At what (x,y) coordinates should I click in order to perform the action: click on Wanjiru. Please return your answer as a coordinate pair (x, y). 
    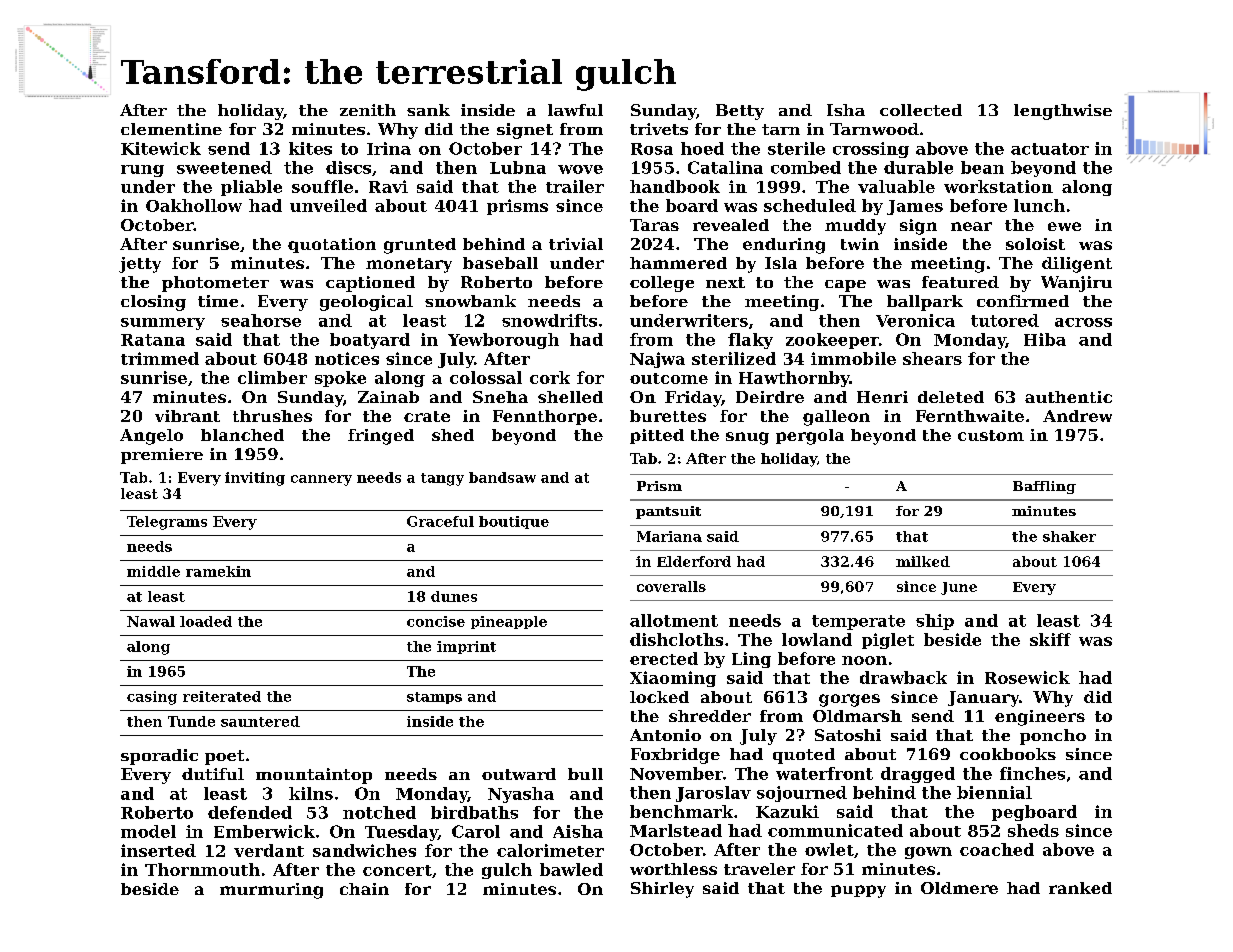
    Looking at the image, I should click on (1076, 284).
